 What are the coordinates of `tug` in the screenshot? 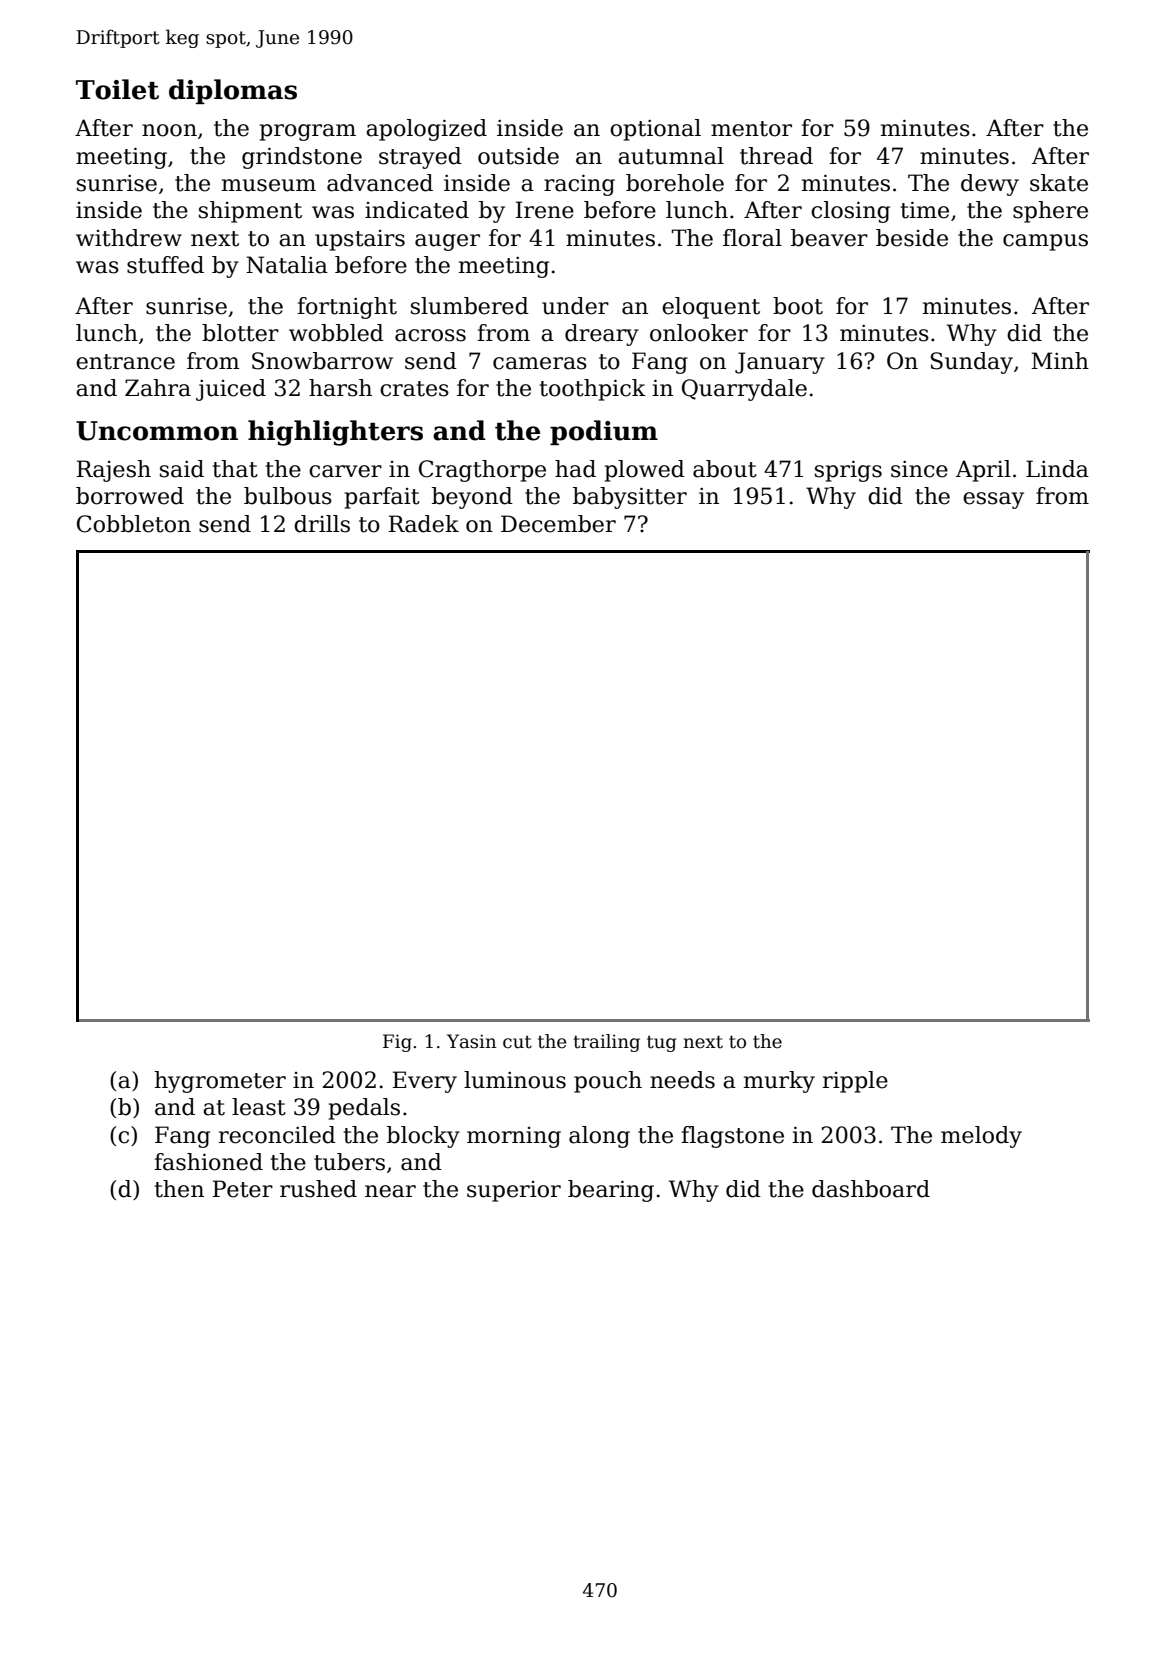 It's located at (661, 1044).
